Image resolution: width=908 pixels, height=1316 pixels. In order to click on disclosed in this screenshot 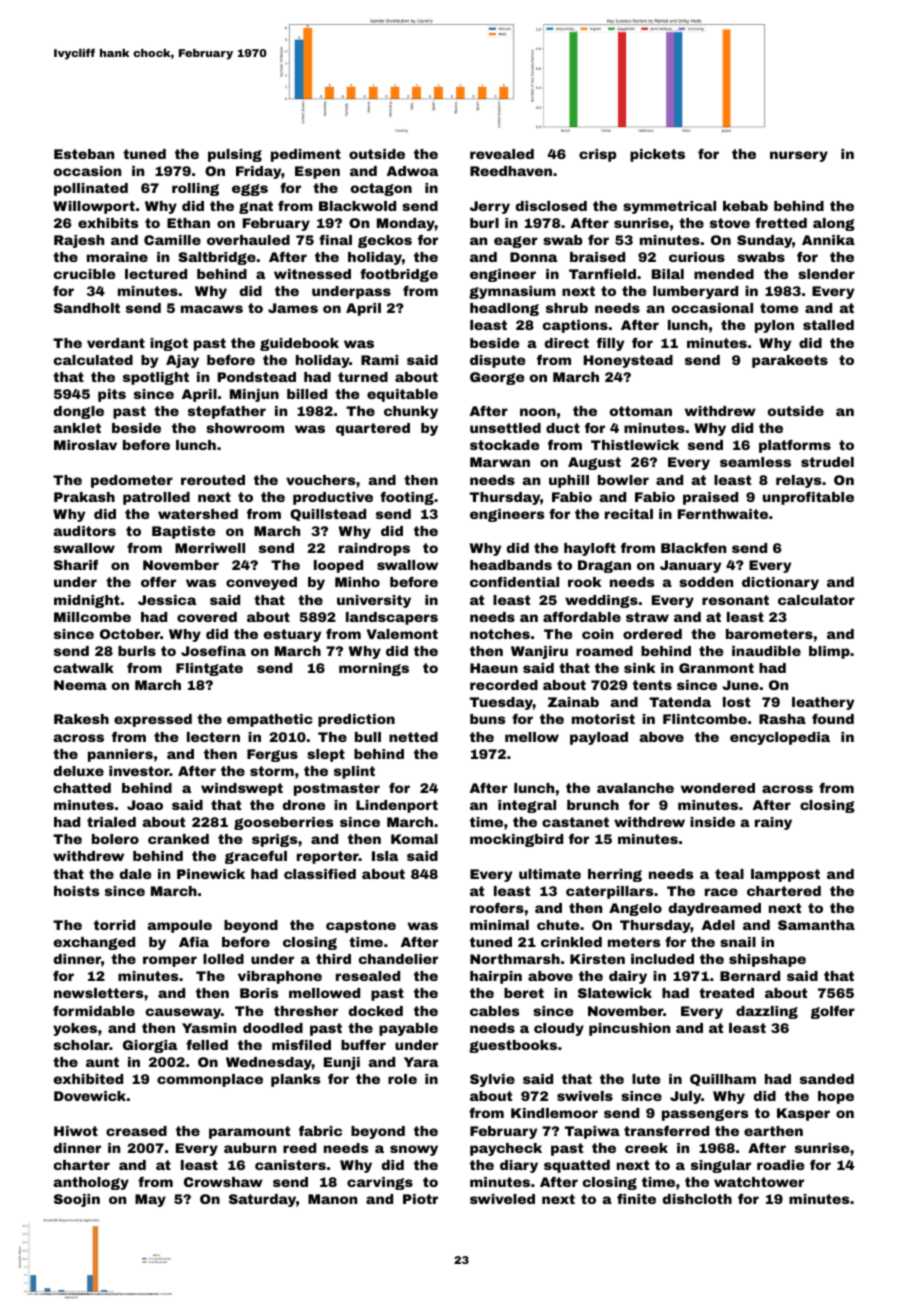, I will do `click(551, 206)`.
